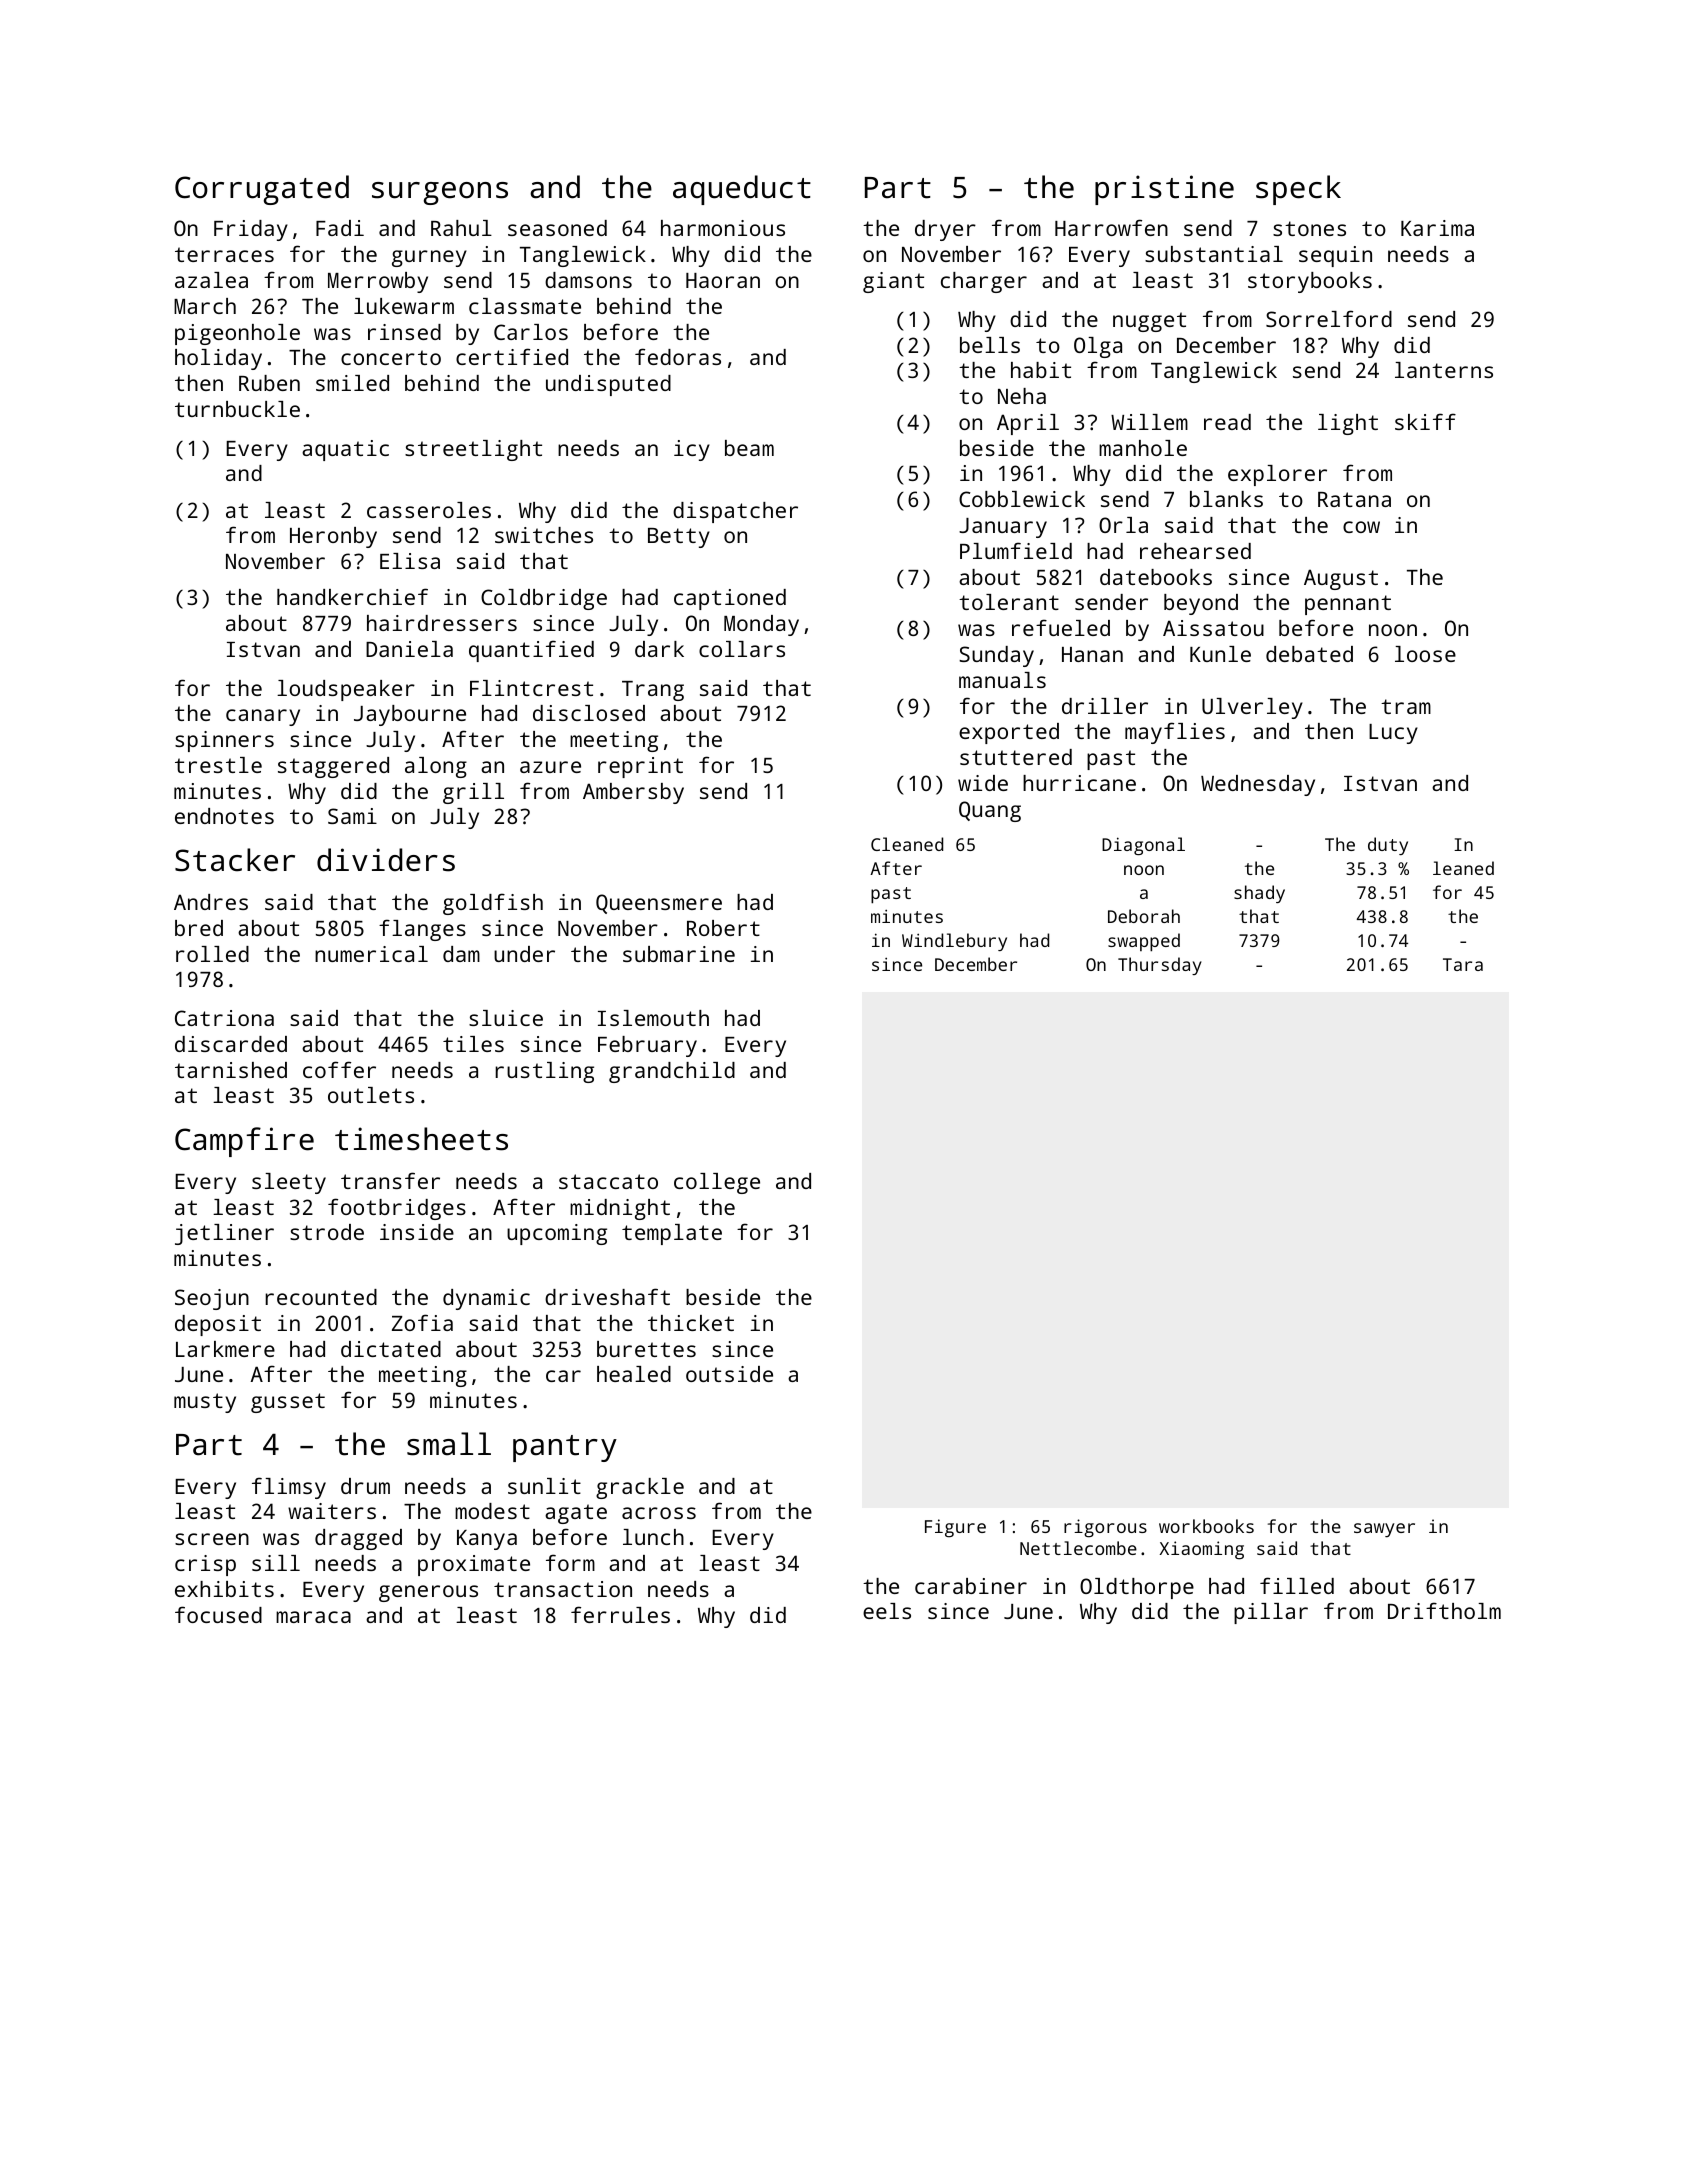 This page has width=1683, height=2178. What do you see at coordinates (955, 1528) in the page?
I see `Figure` at bounding box center [955, 1528].
